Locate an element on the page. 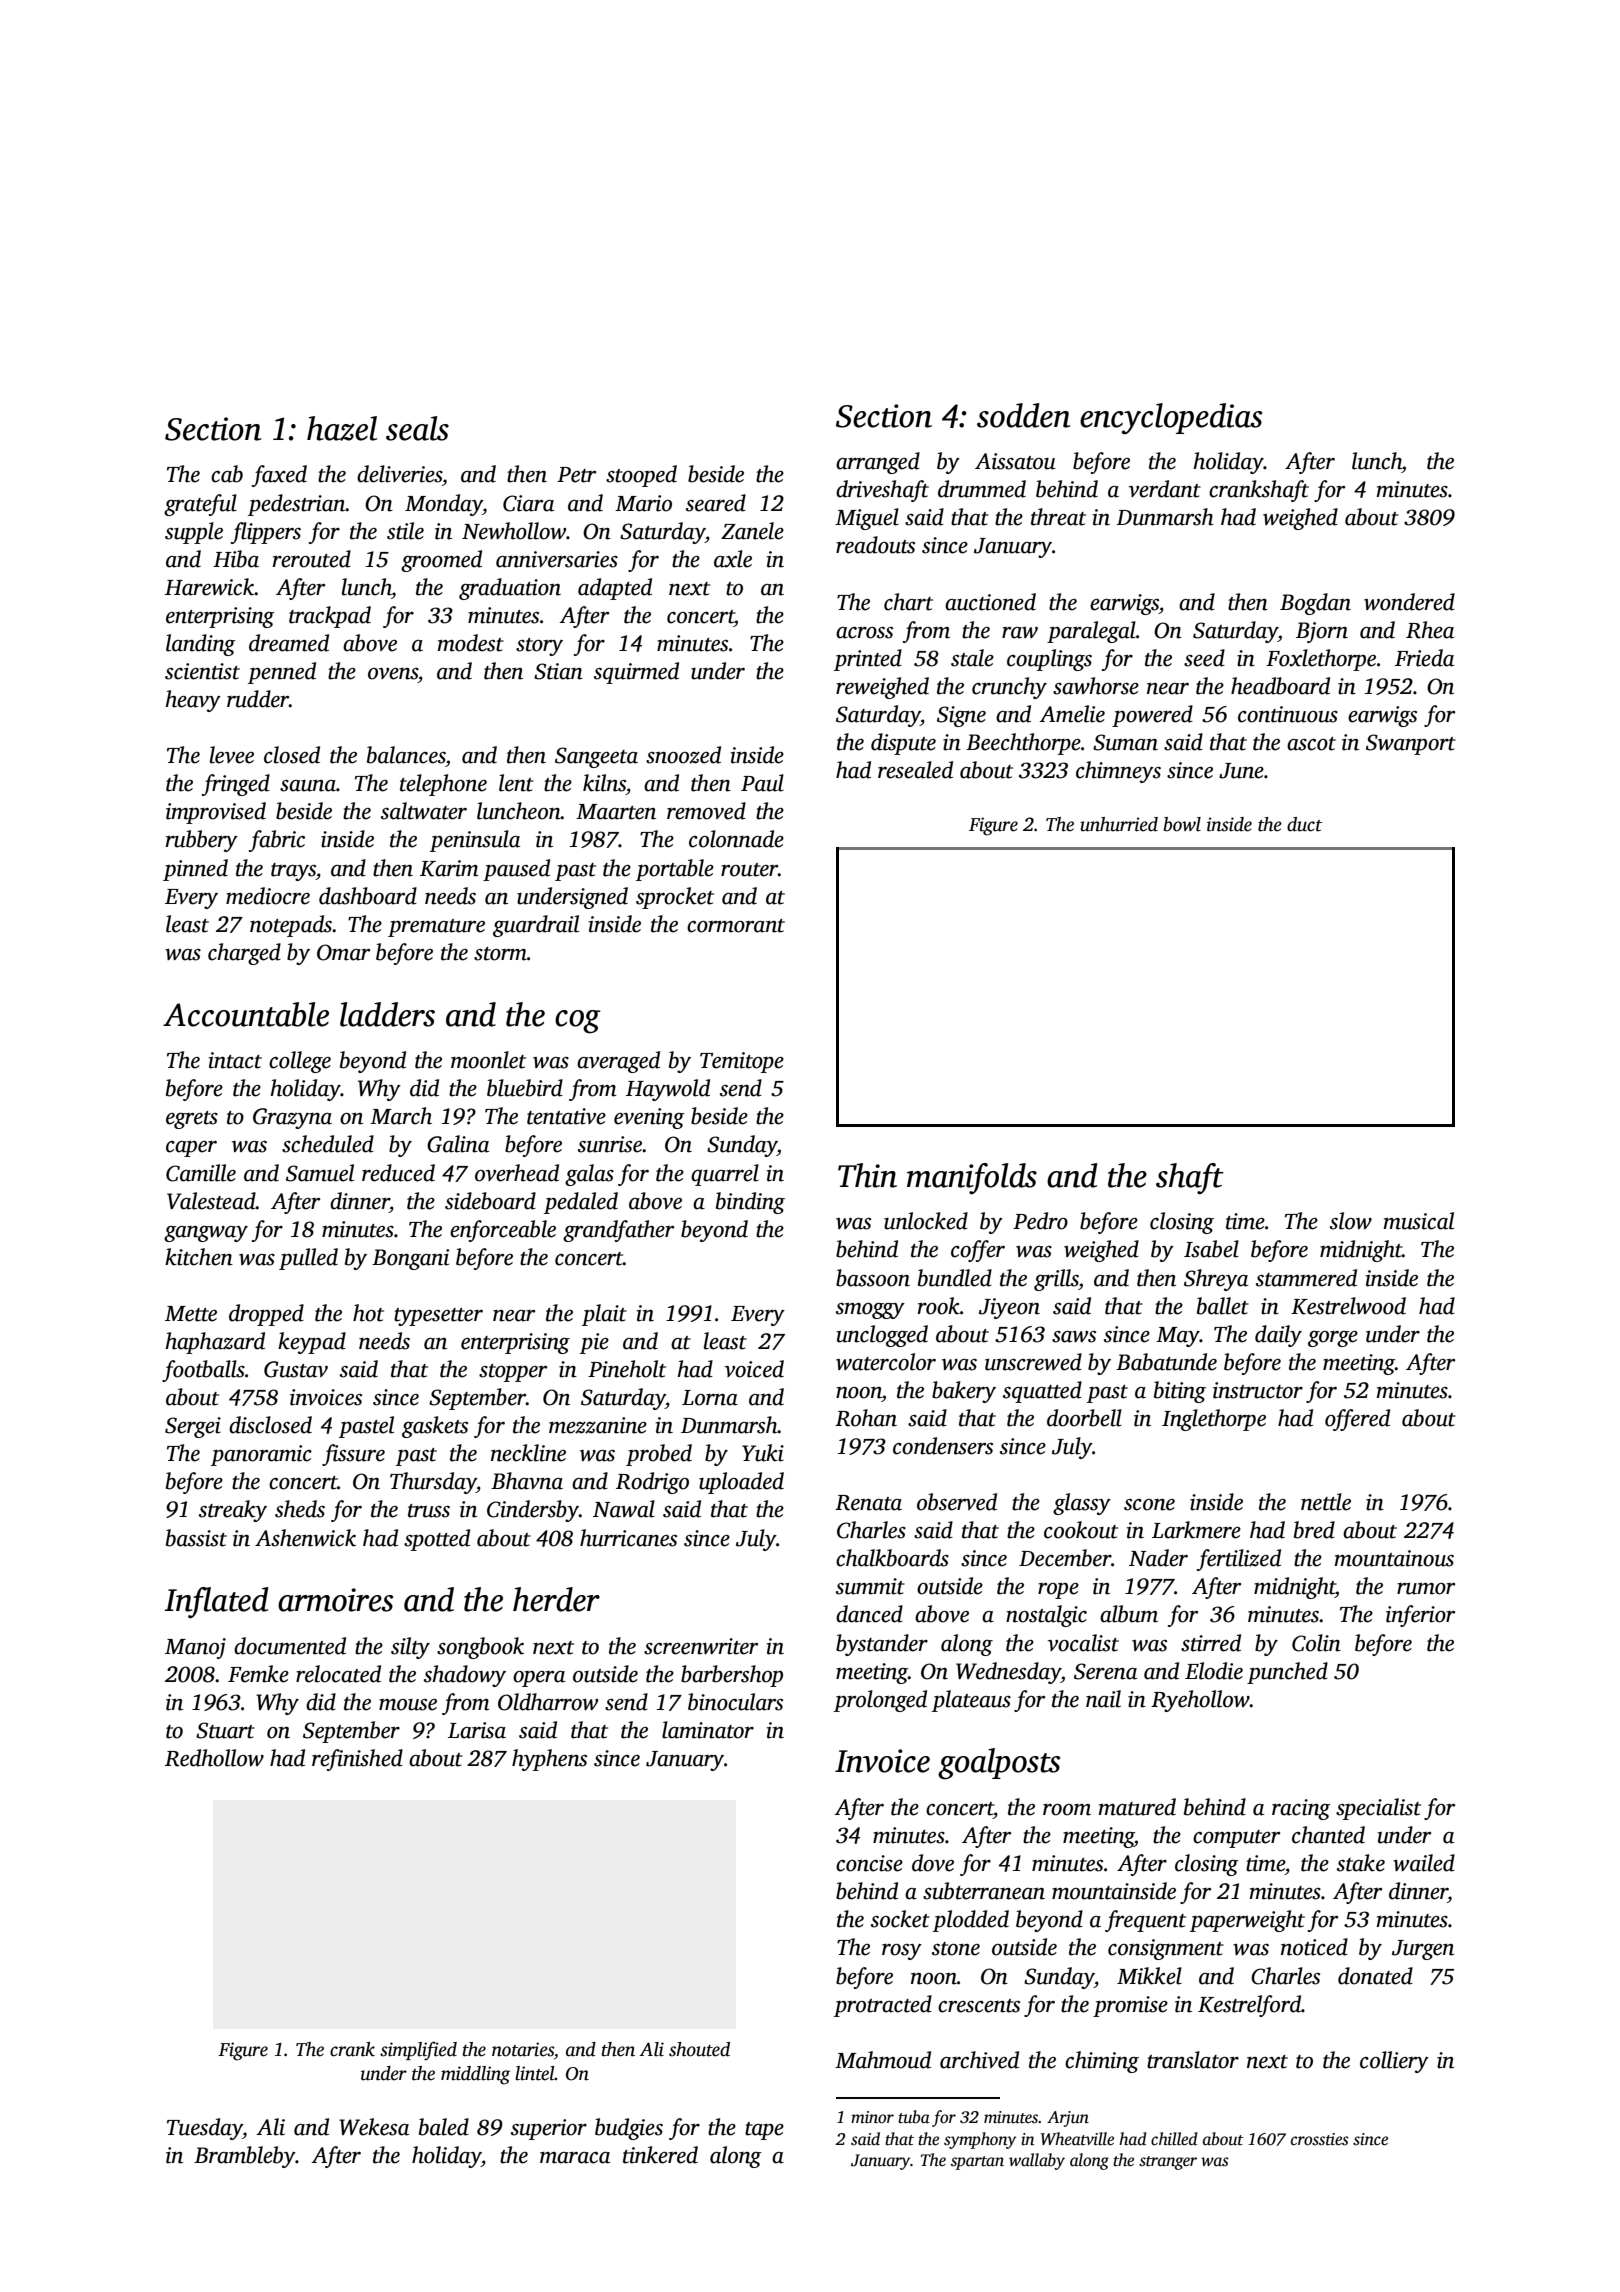 This image has height=2292, width=1620. ovens is located at coordinates (393, 674).
